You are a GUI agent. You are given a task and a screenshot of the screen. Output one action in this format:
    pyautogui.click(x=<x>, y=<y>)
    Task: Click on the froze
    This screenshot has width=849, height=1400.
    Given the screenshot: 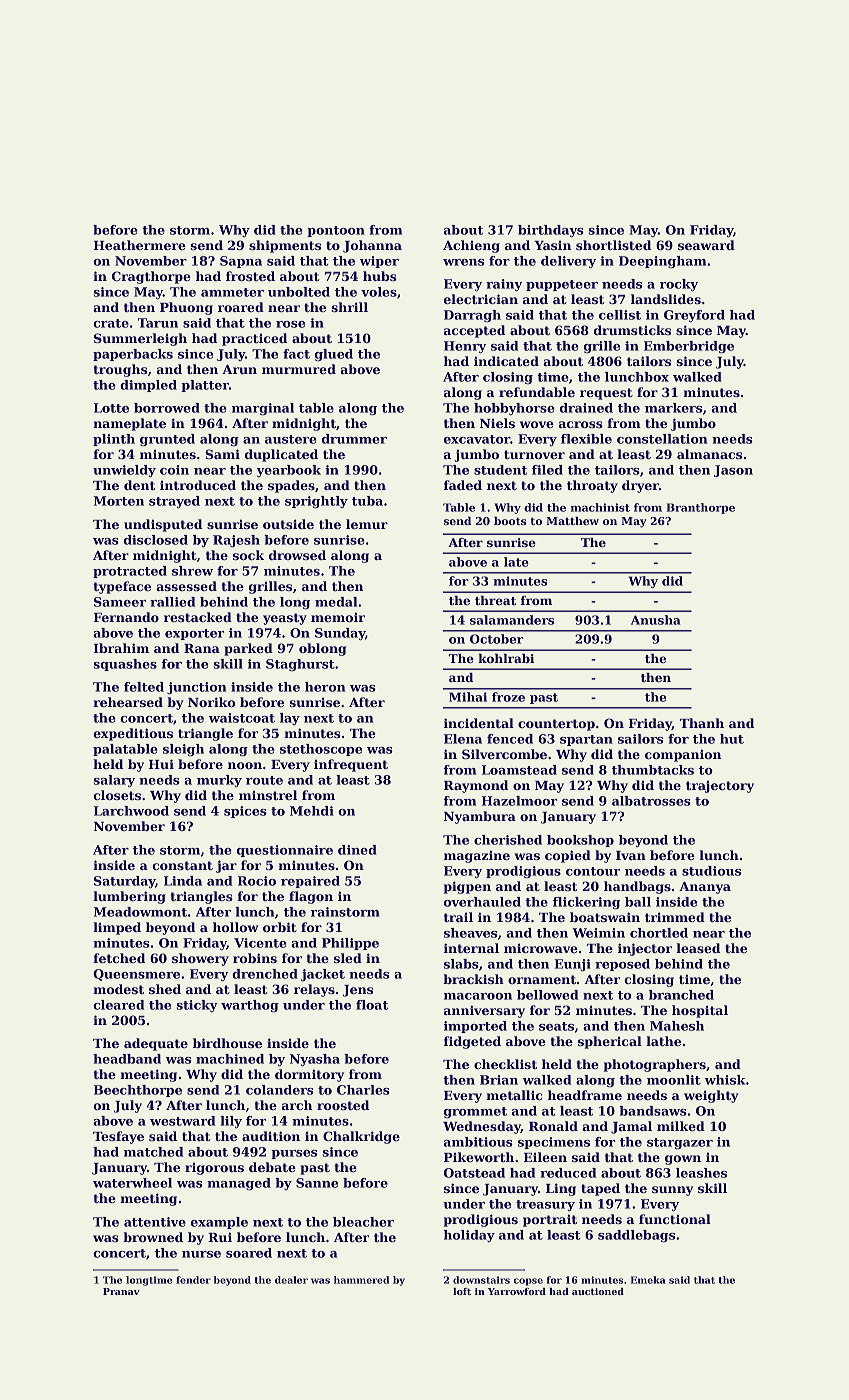 What is the action you would take?
    pyautogui.click(x=508, y=697)
